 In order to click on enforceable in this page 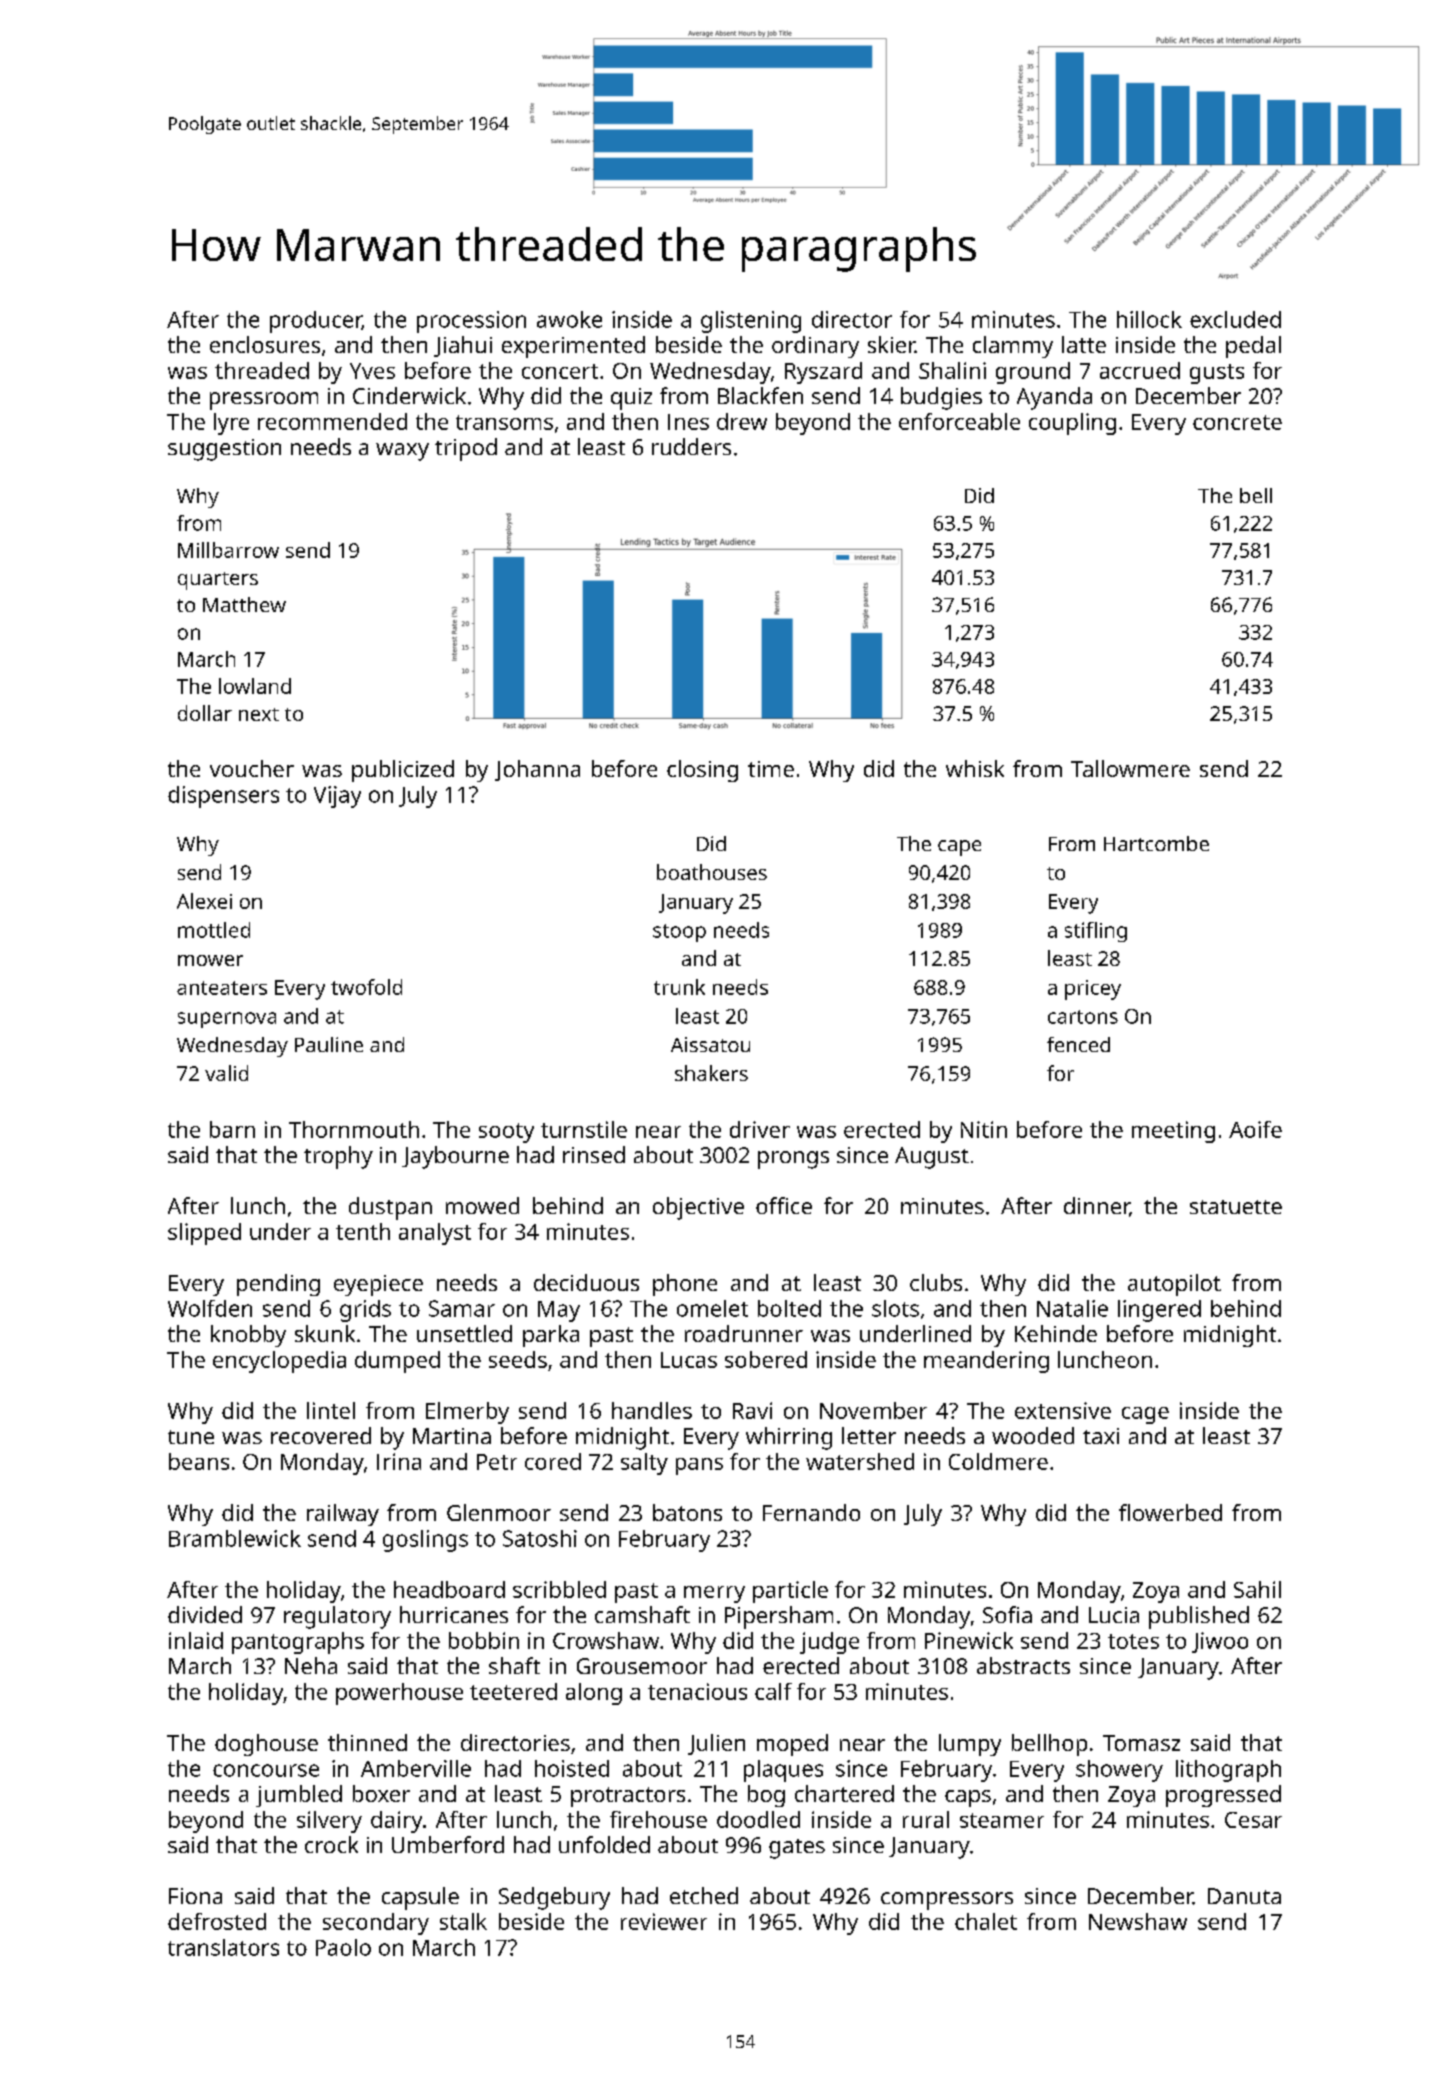, I will do `click(959, 421)`.
